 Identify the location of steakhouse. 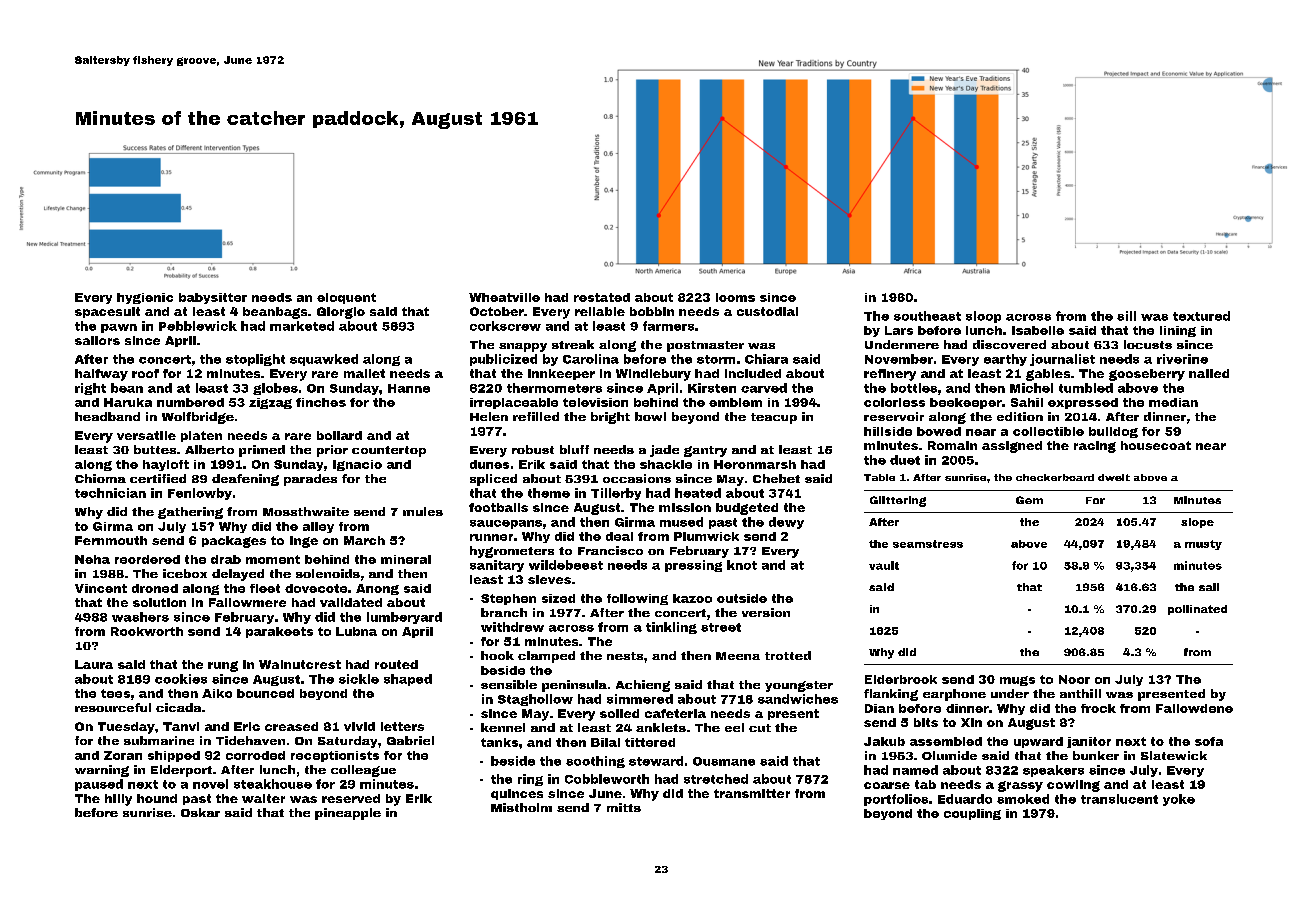
(273, 784).
